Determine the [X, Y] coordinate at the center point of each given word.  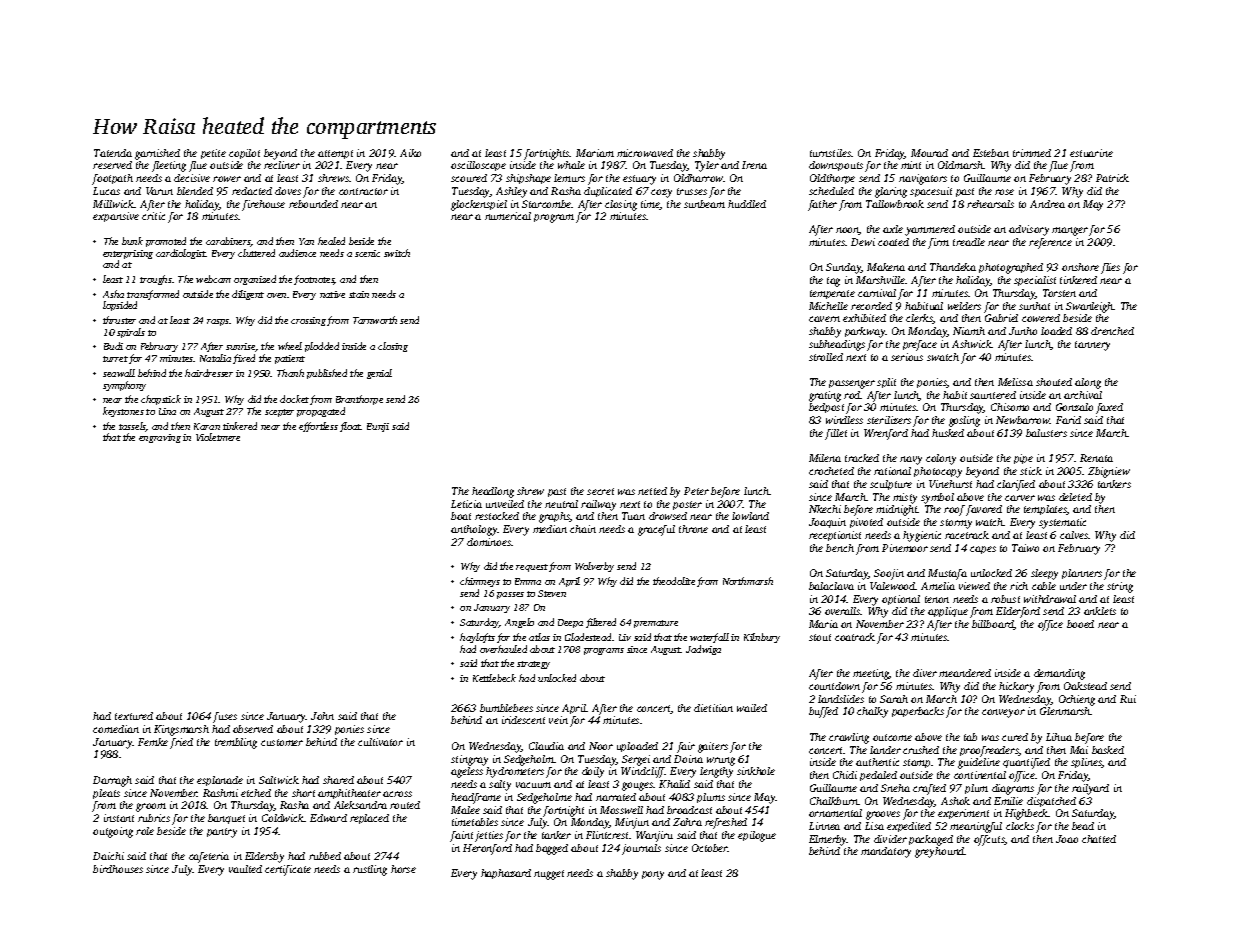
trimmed [1032, 153]
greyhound [940, 852]
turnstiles [830, 153]
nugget [549, 875]
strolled [826, 357]
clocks [1020, 826]
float [350, 427]
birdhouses [118, 869]
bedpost [826, 408]
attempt [335, 154]
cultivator [380, 742]
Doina [688, 759]
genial [379, 374]
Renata [1096, 458]
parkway [865, 332]
